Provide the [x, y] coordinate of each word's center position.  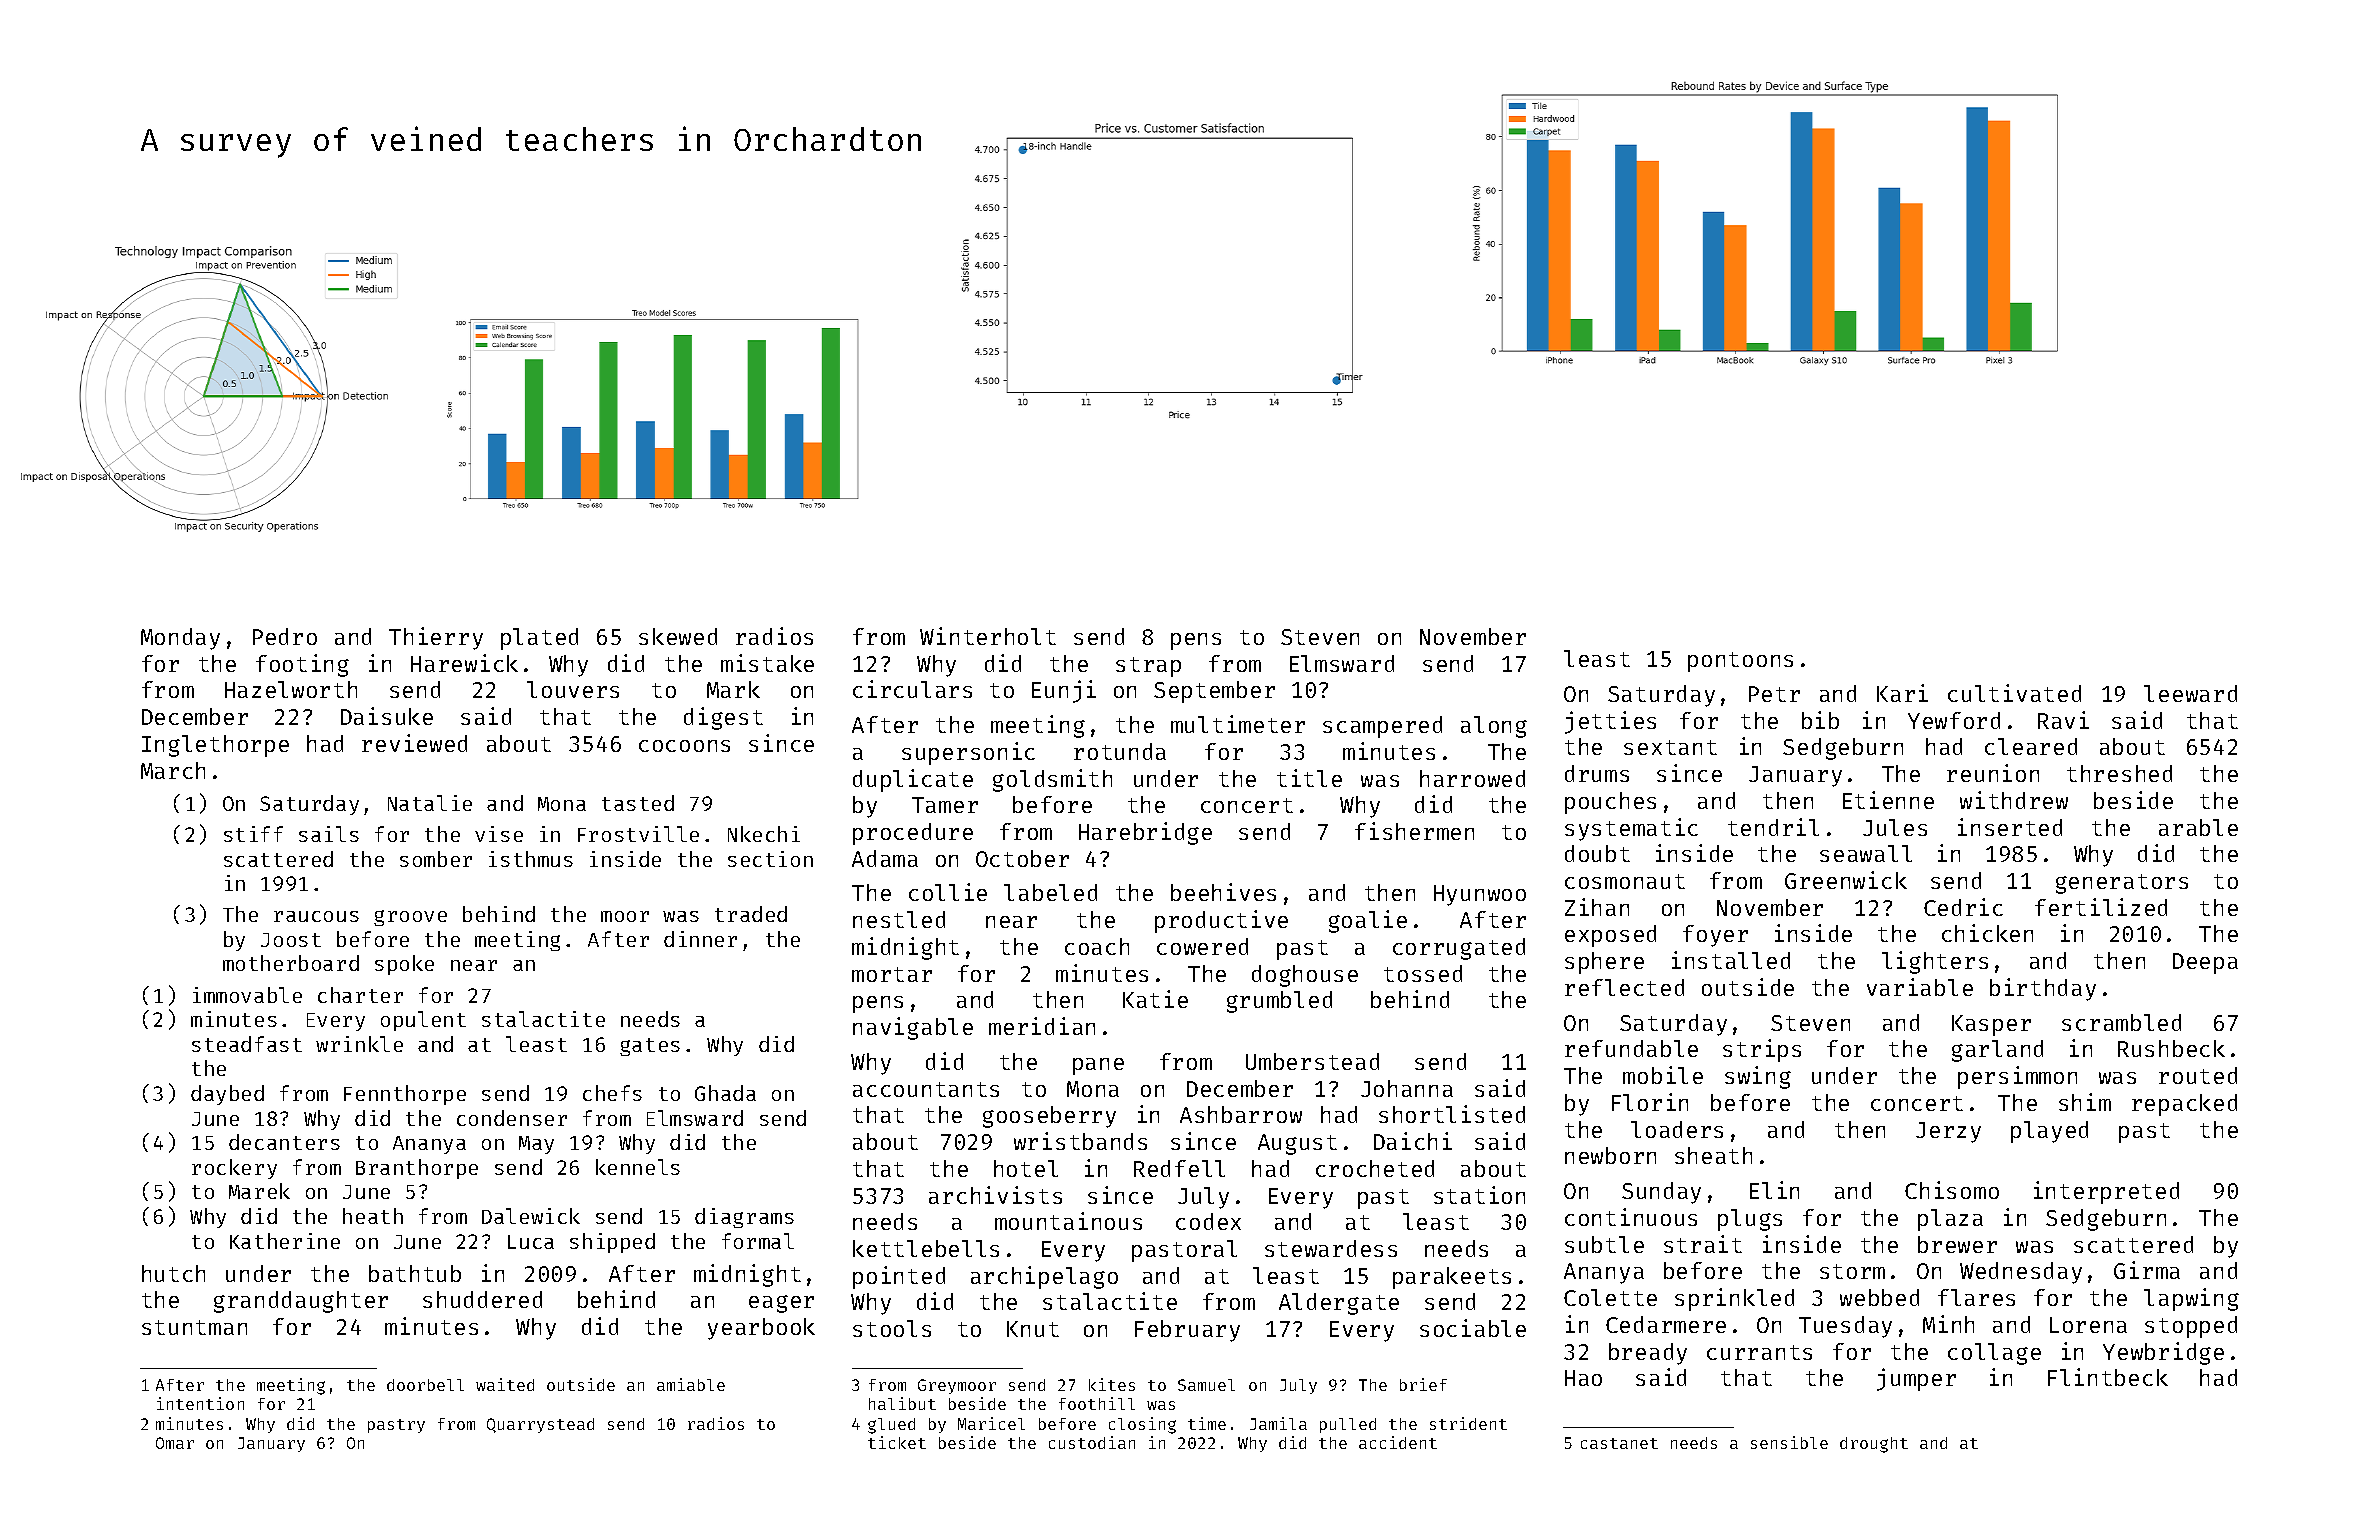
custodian [1092, 1442]
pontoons [1740, 662]
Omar [175, 1443]
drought [1874, 1445]
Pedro [285, 636]
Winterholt [988, 636]
